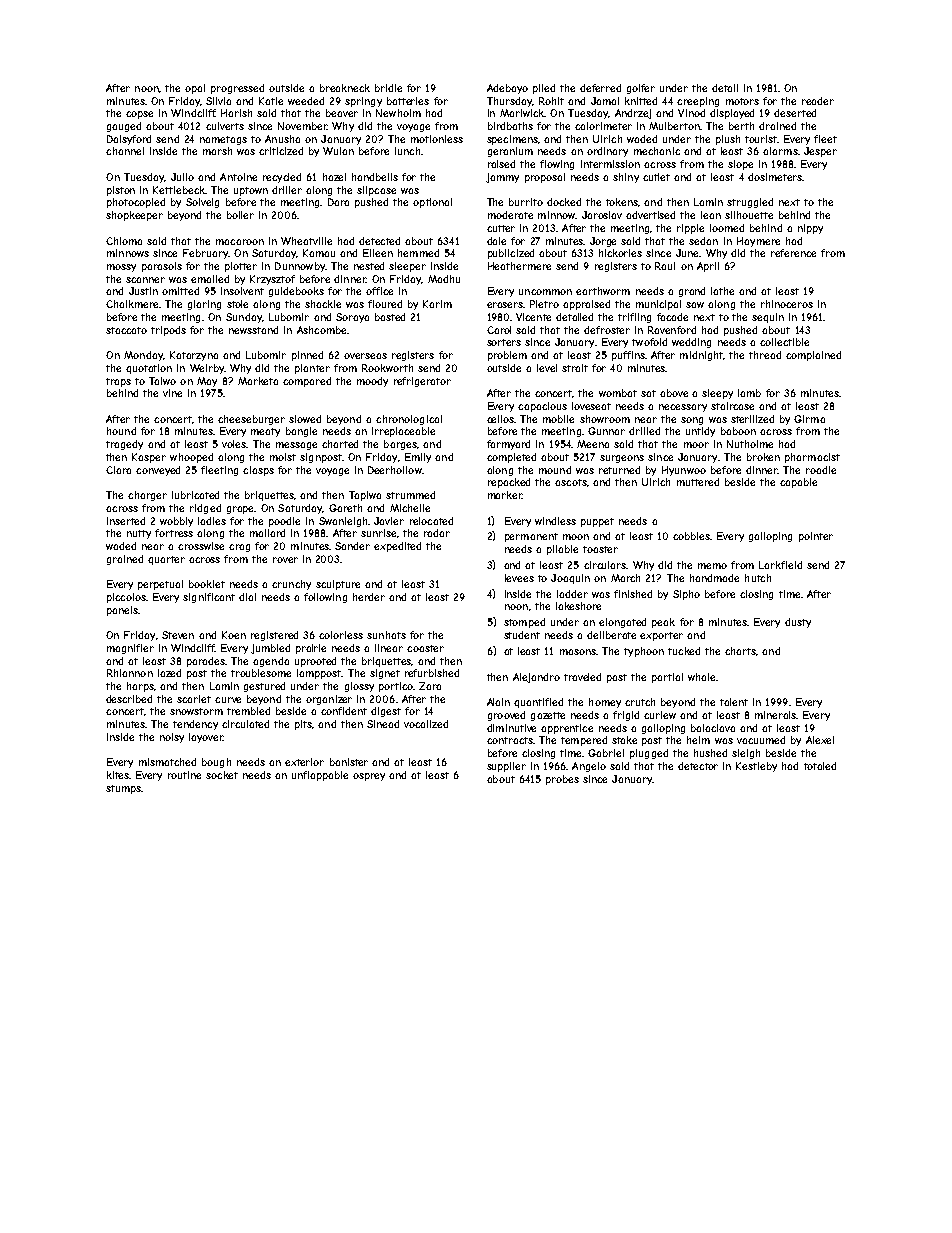  What do you see at coordinates (426, 724) in the screenshot?
I see `vocalized` at bounding box center [426, 724].
